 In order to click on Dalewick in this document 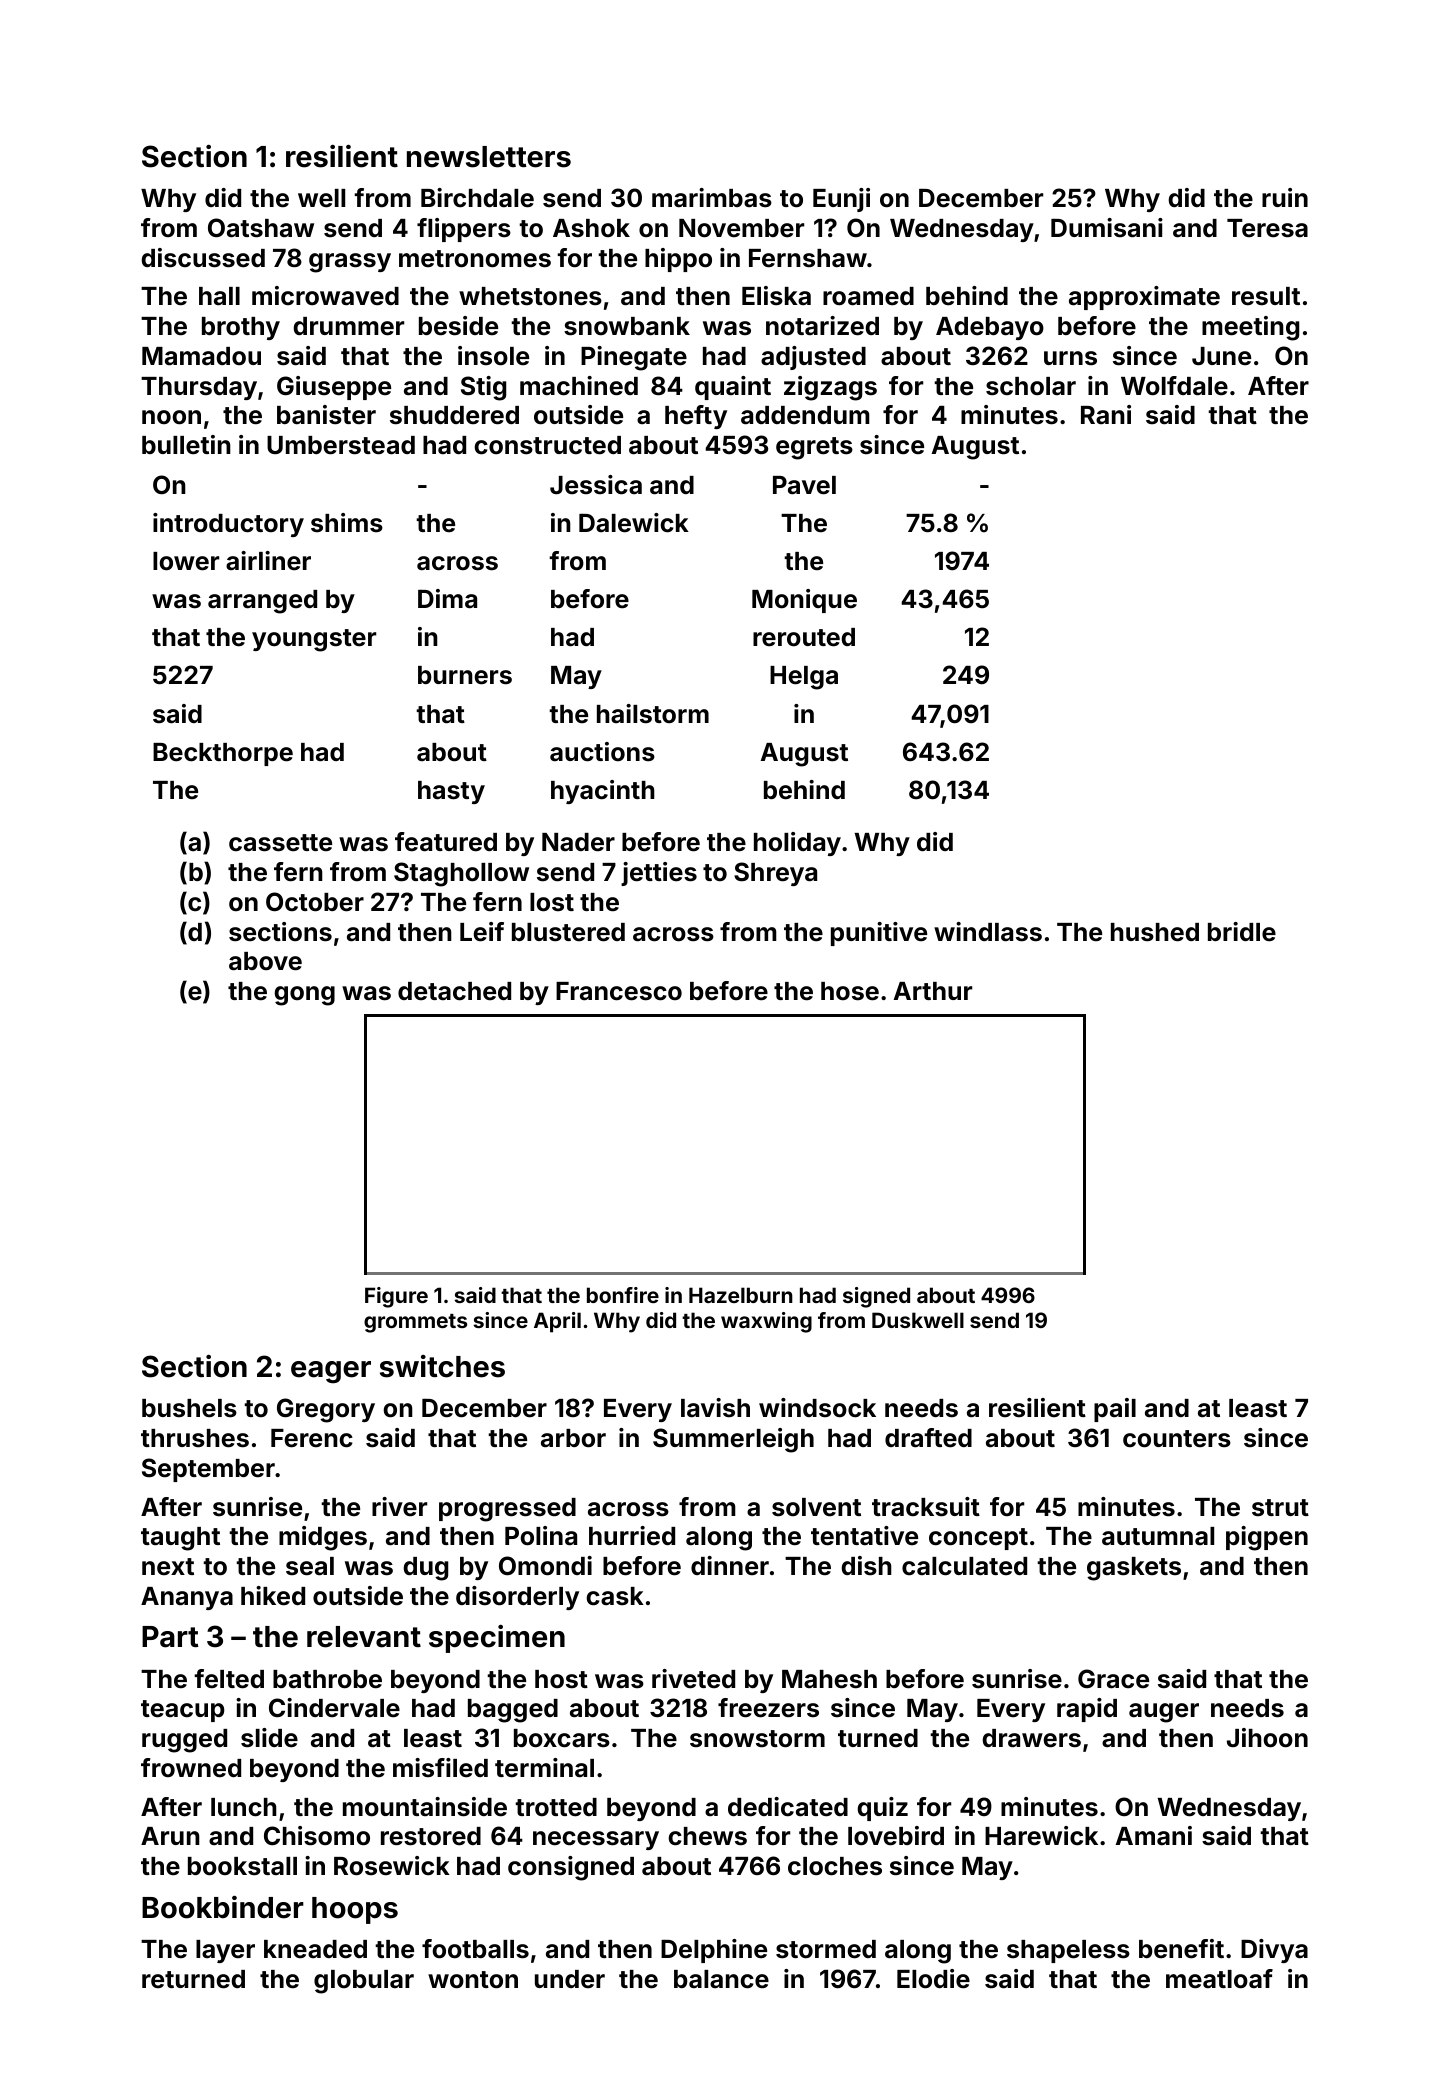, I will do `click(634, 523)`.
